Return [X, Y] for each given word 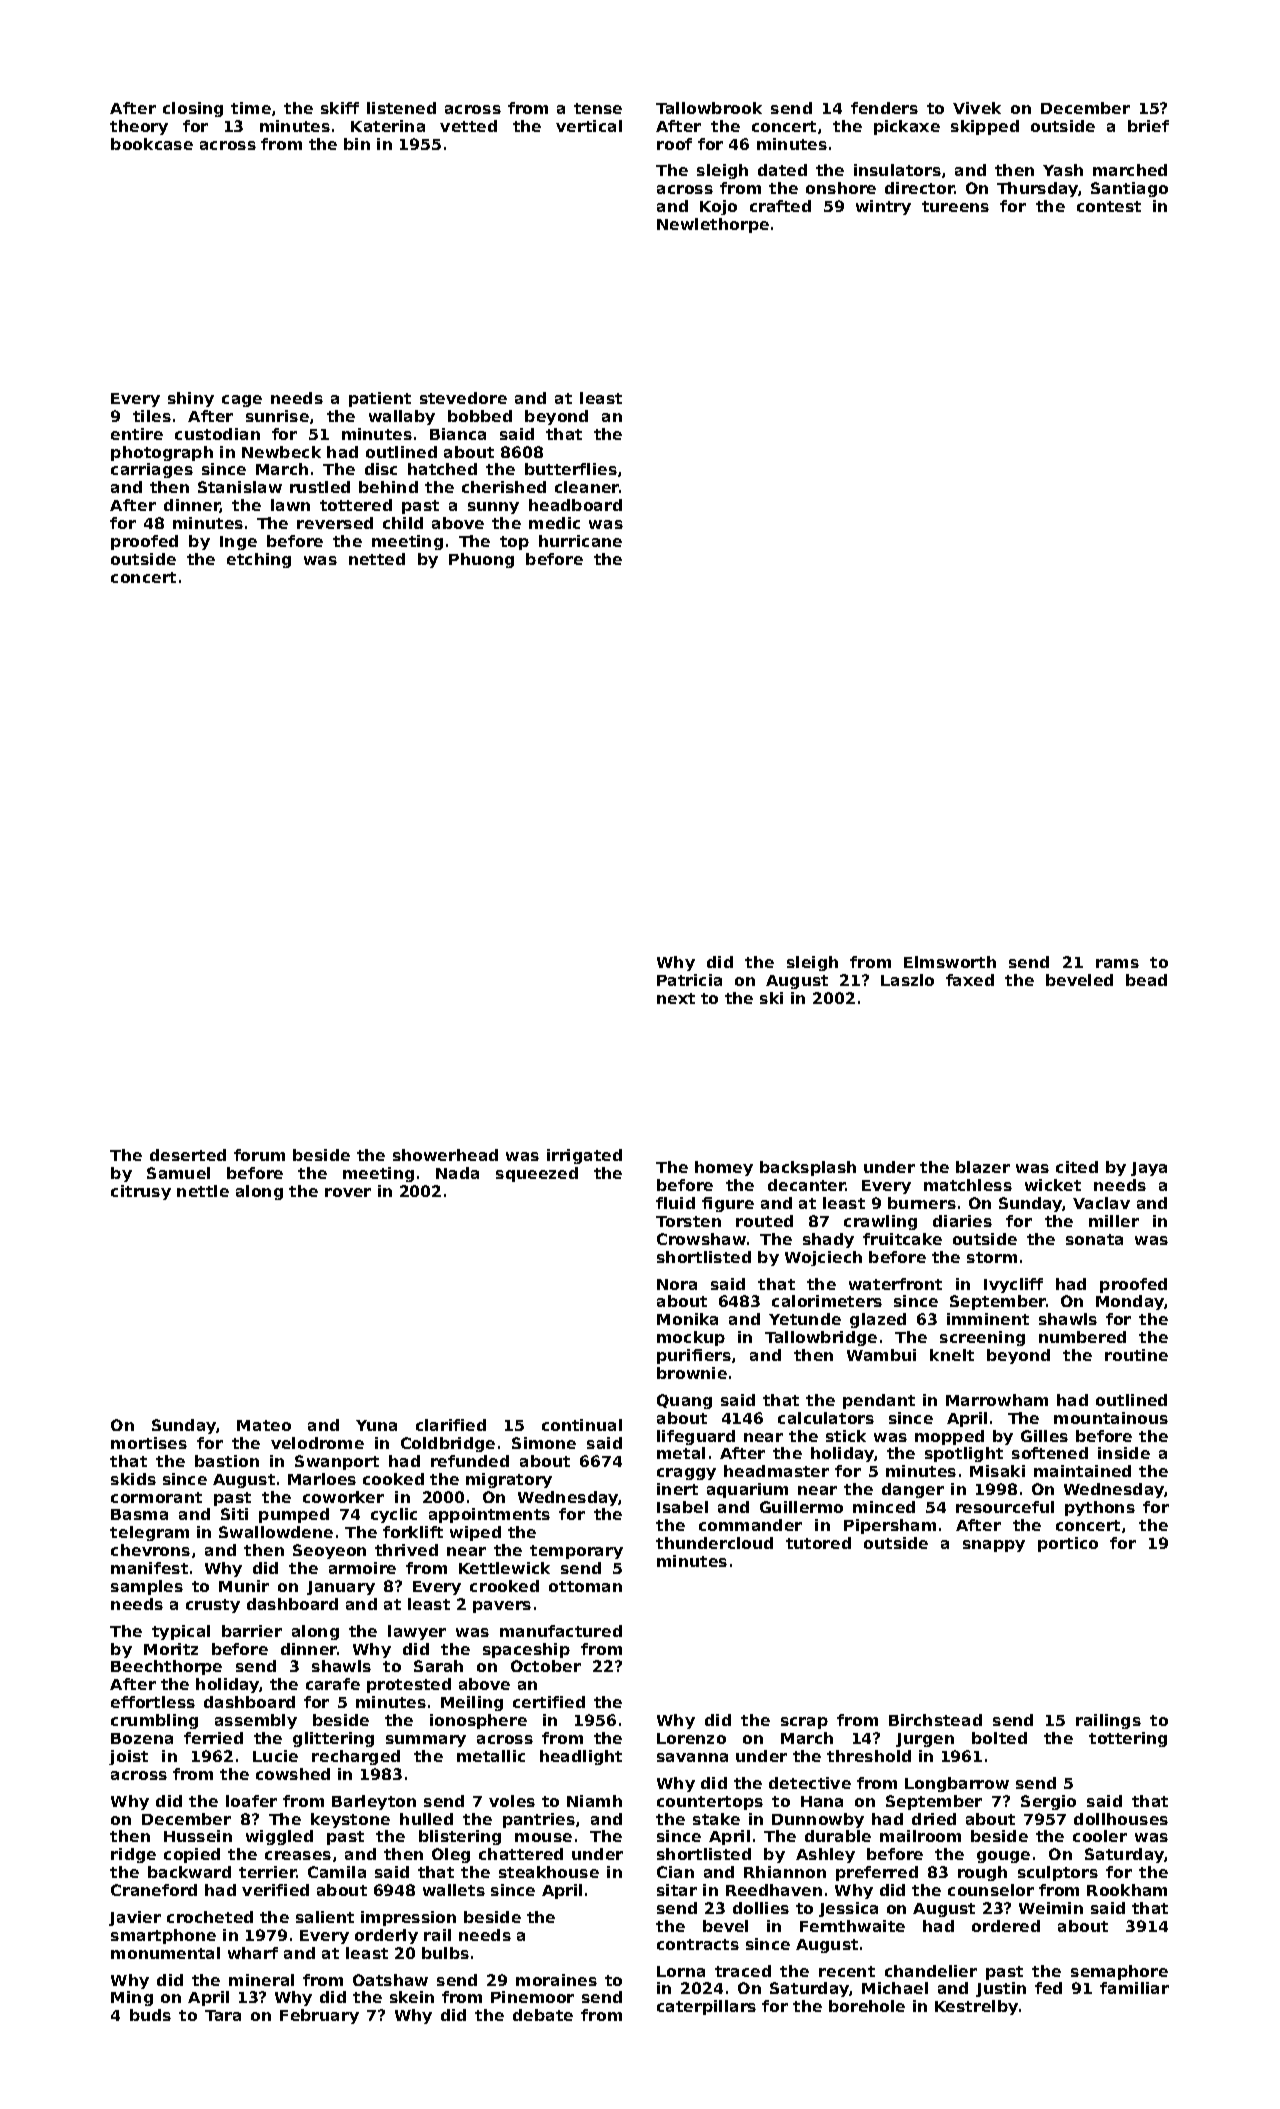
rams [1117, 963]
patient [380, 399]
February [319, 2016]
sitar [677, 1890]
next [676, 998]
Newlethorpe [713, 225]
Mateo [264, 1425]
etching [259, 560]
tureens [955, 206]
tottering [1128, 1739]
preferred [877, 1873]
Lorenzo [691, 1738]
